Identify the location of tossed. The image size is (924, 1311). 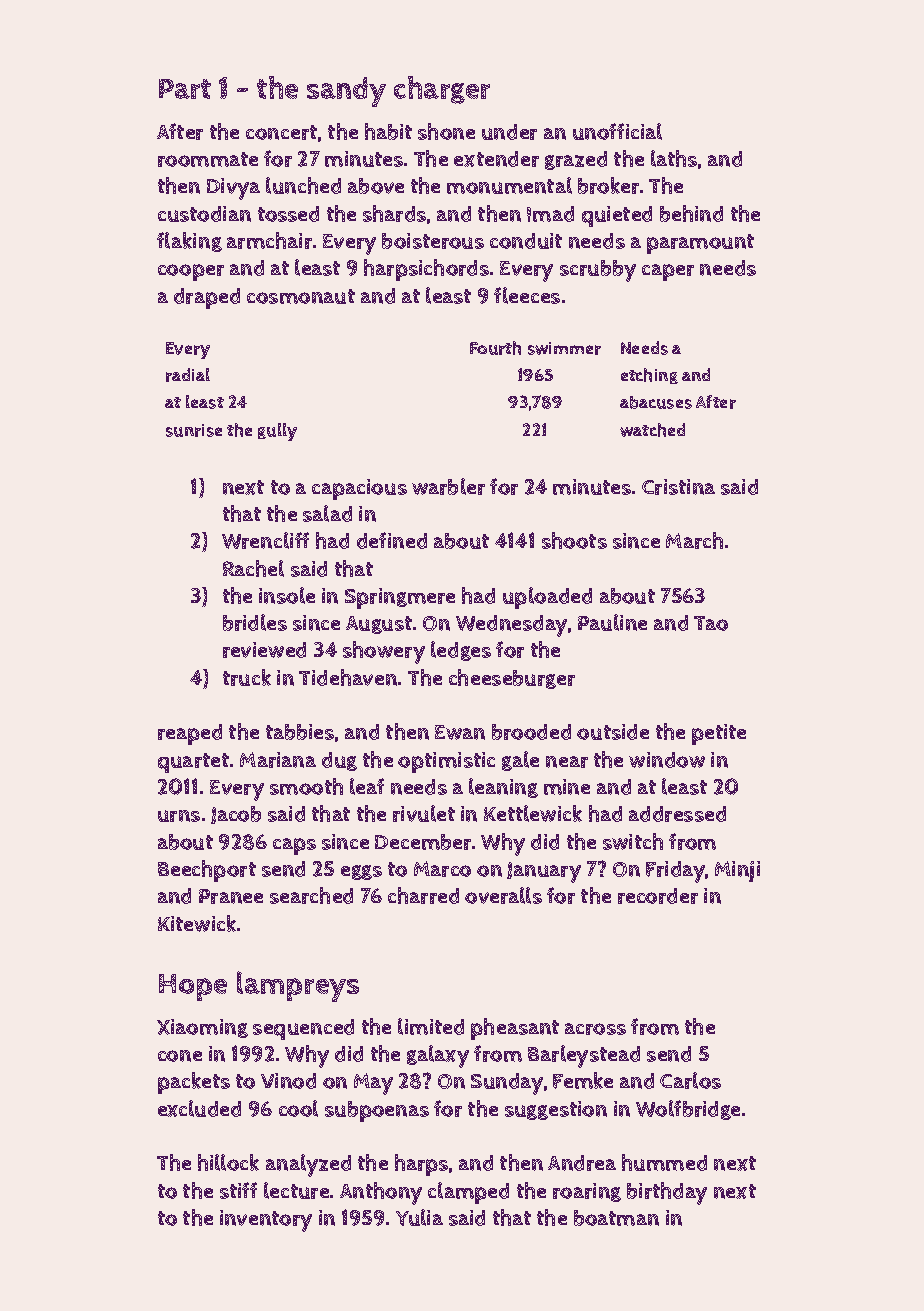
(288, 214).
